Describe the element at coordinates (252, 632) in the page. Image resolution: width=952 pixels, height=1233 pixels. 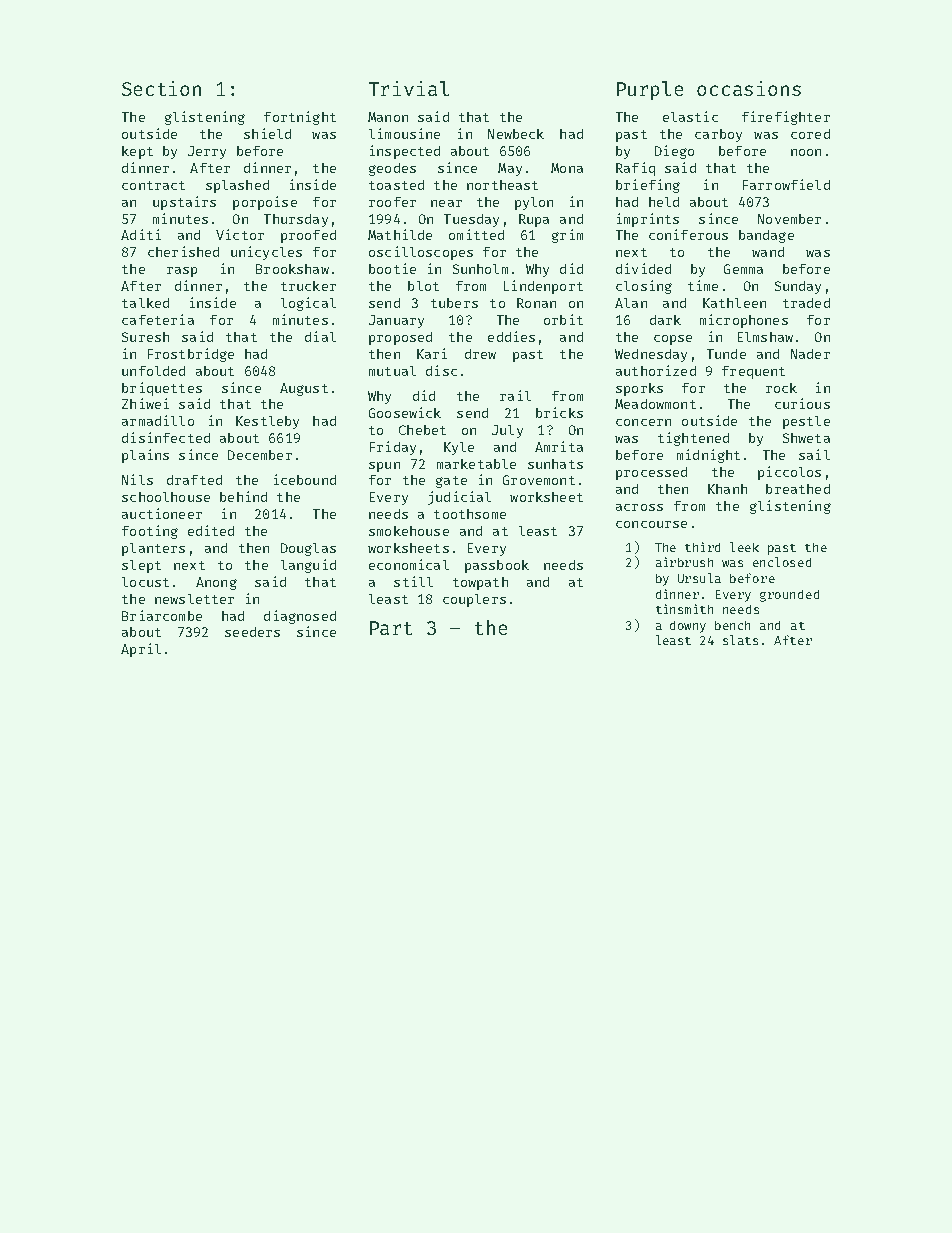
I see `seeders` at that location.
